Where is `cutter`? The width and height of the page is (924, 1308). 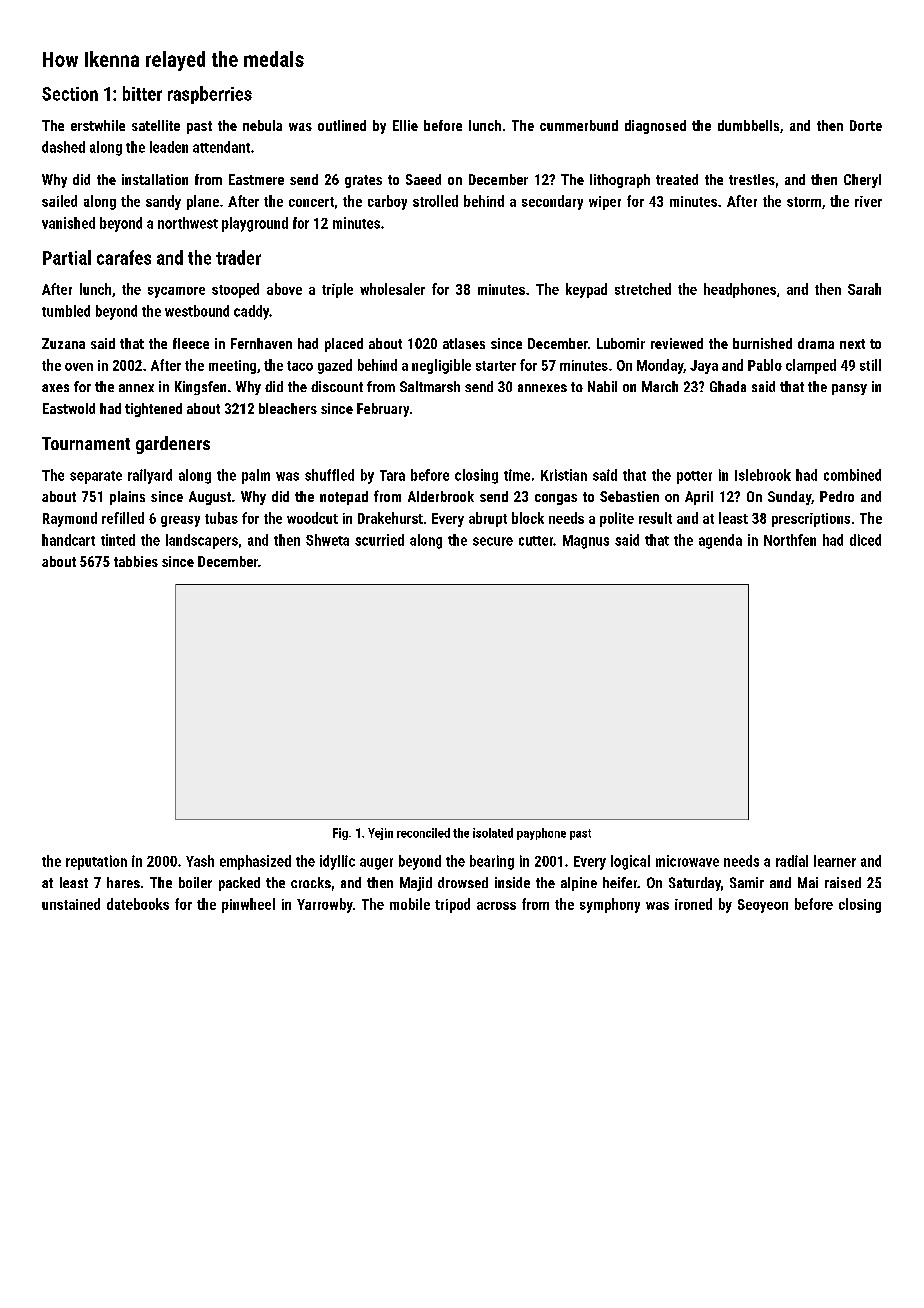
cutter is located at coordinates (536, 541).
